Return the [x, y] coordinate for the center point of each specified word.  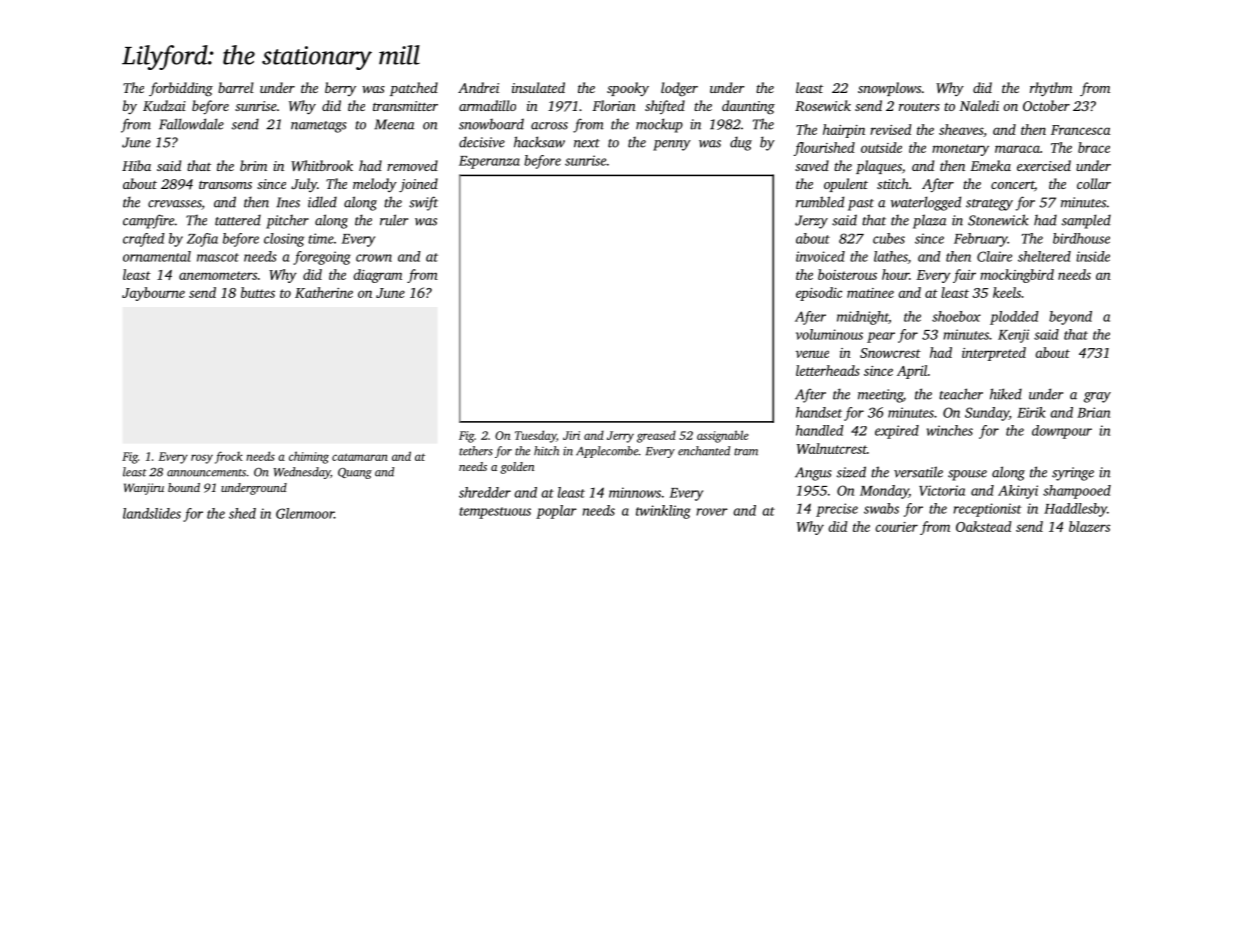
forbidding [181, 89]
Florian [614, 105]
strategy [989, 205]
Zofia [202, 240]
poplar [556, 512]
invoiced [820, 256]
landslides [152, 513]
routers [919, 106]
